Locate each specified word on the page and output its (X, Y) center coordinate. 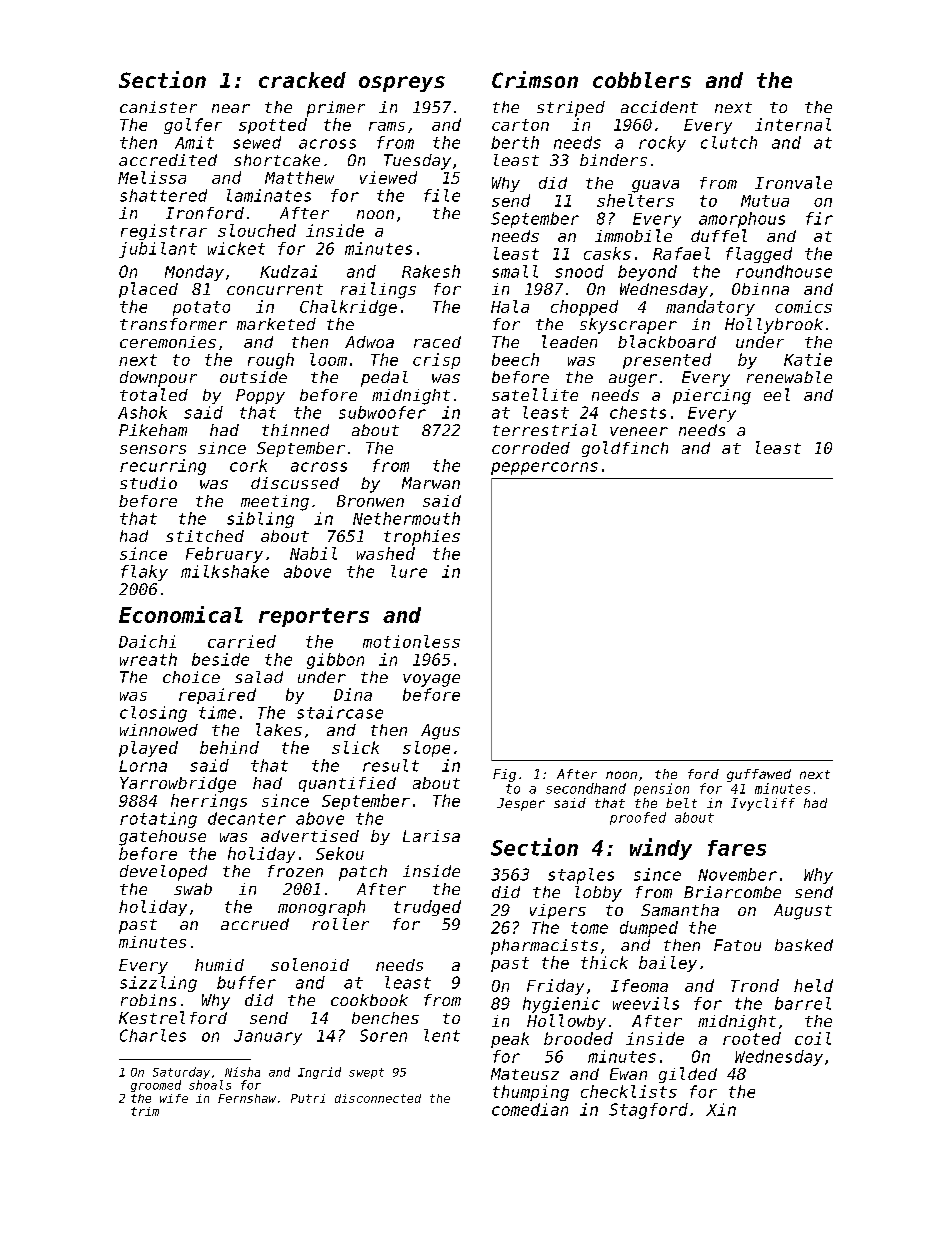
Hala (510, 306)
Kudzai (288, 271)
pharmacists (544, 947)
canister (158, 107)
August (803, 912)
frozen (295, 871)
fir (819, 218)
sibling (260, 520)
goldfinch (625, 449)
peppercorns (544, 468)
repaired (217, 696)
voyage (431, 680)
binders (613, 160)
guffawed (759, 775)
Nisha (242, 1072)
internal (793, 124)
